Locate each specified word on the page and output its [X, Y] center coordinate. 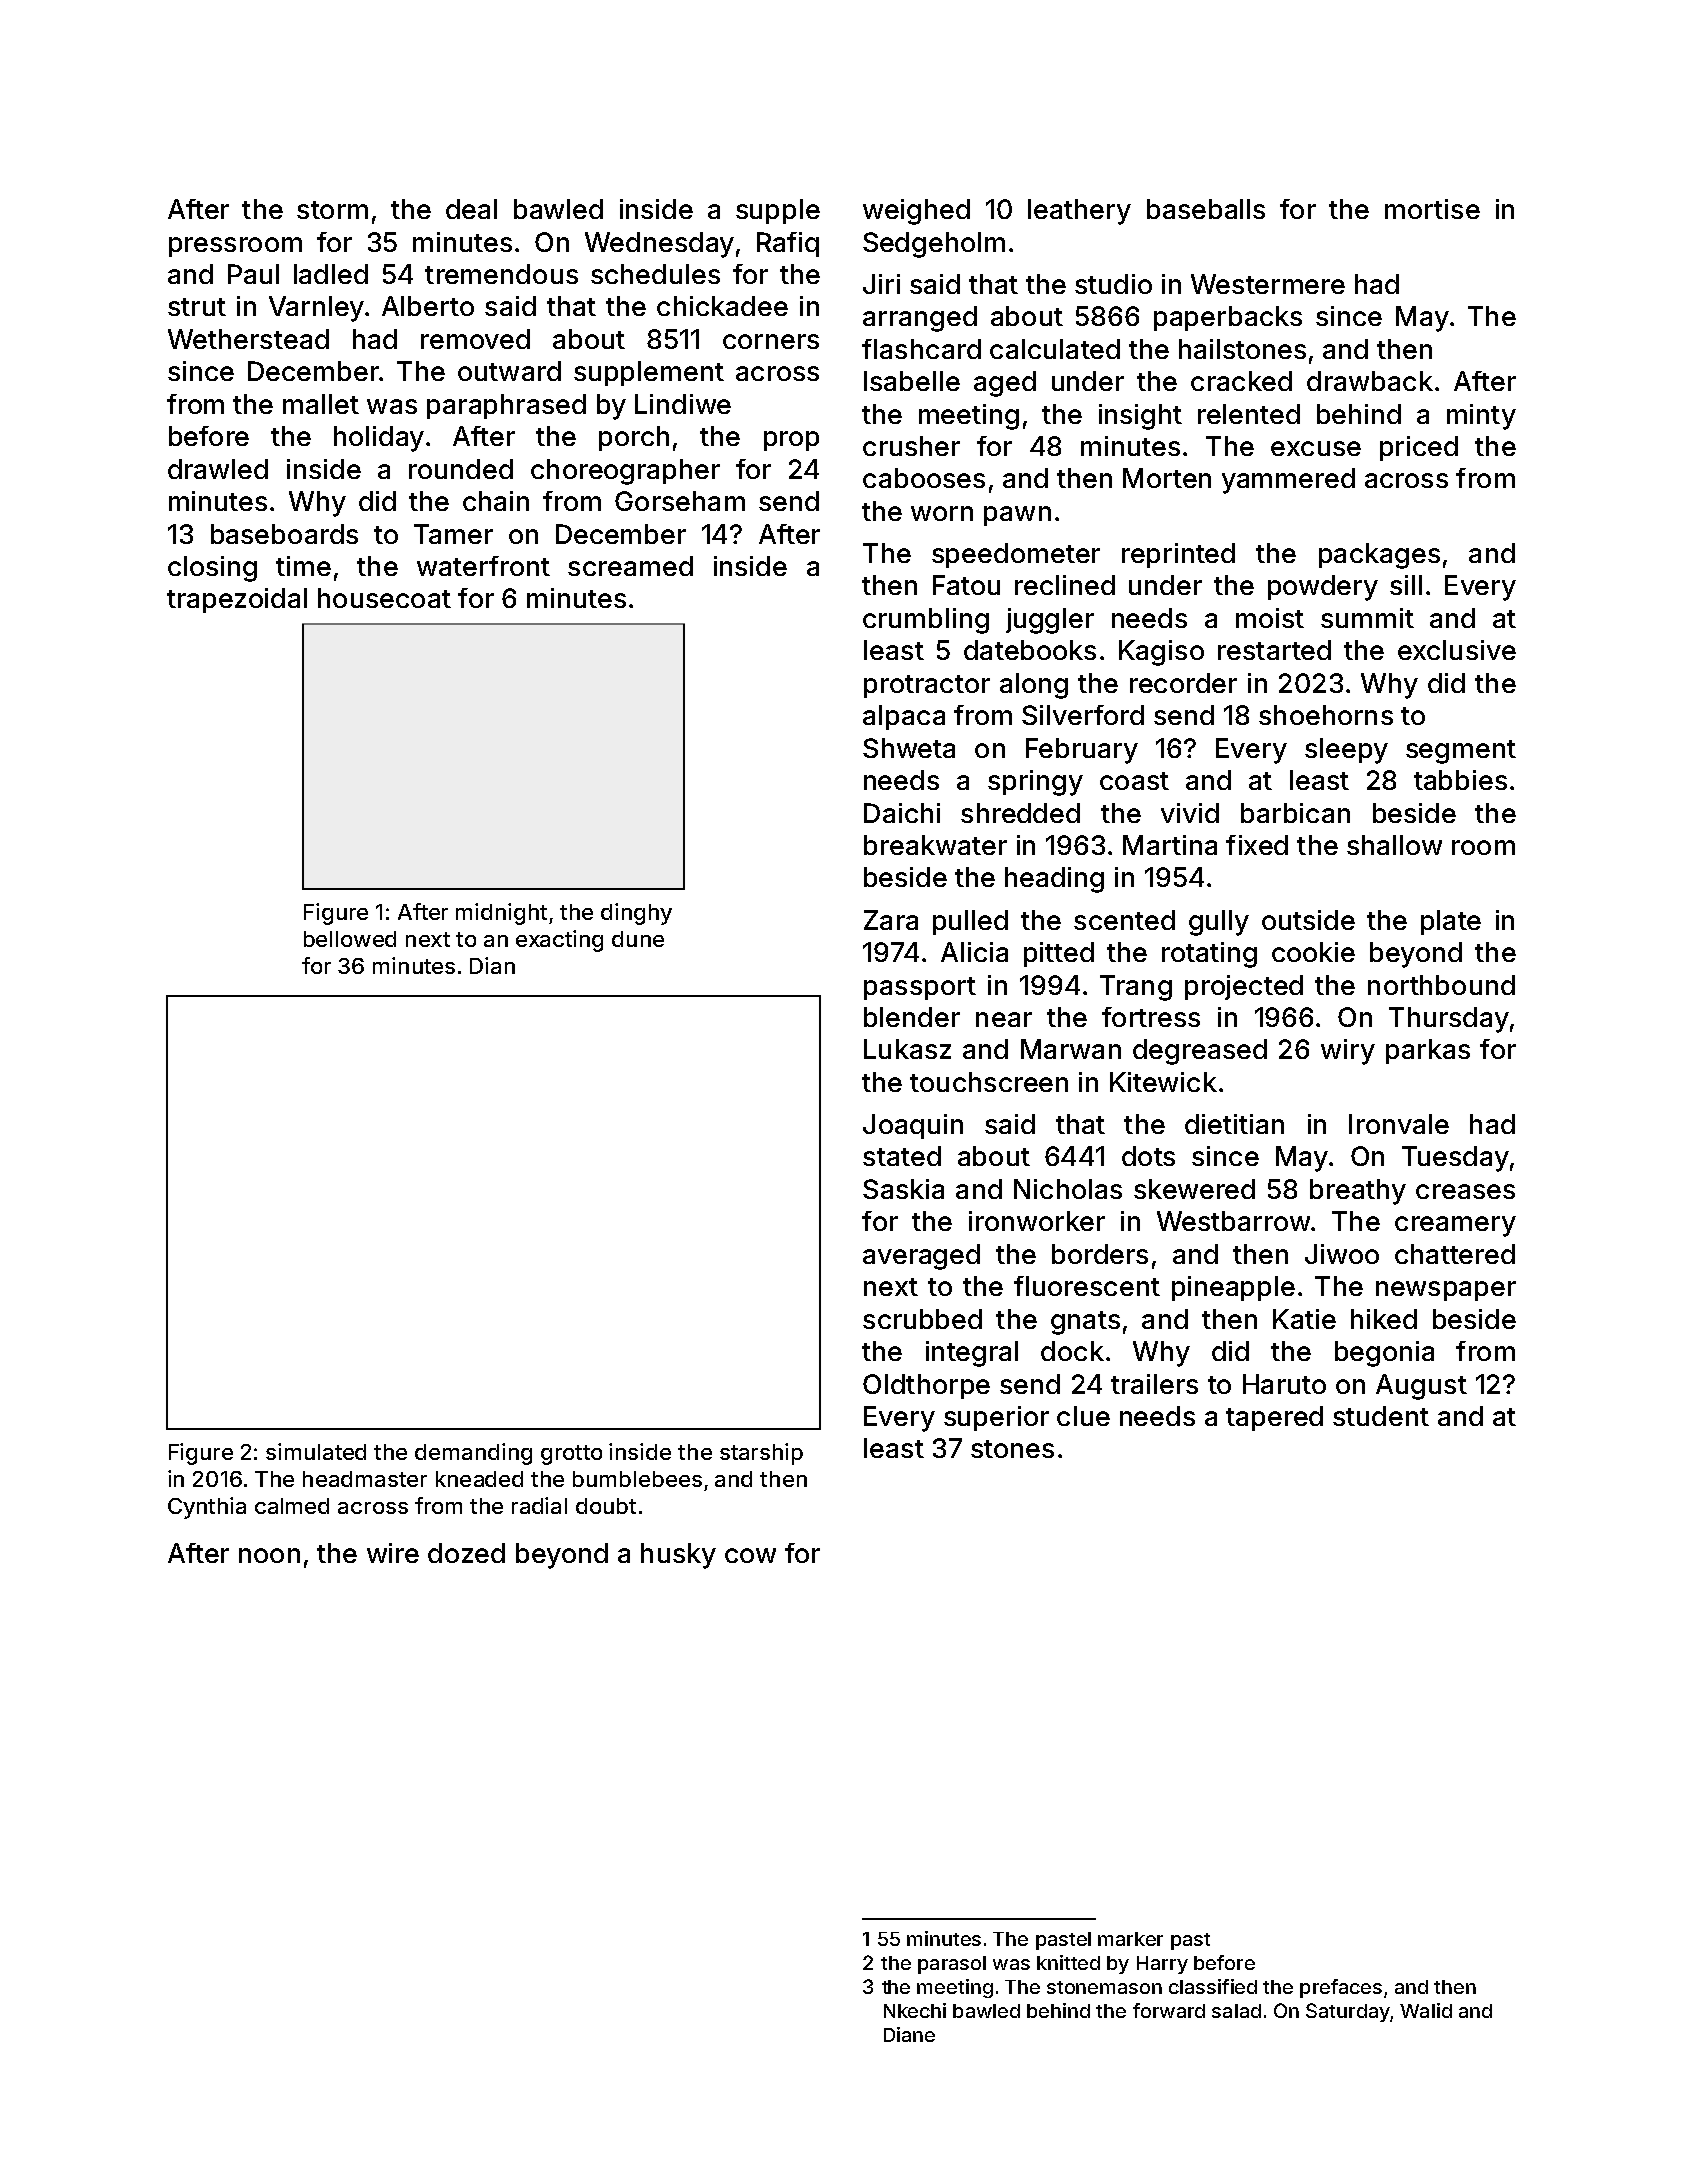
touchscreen [989, 1082]
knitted [1068, 1962]
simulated [316, 1451]
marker [1130, 1939]
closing [212, 569]
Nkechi [915, 2010]
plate [1451, 922]
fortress [1151, 1017]
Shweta [909, 748]
